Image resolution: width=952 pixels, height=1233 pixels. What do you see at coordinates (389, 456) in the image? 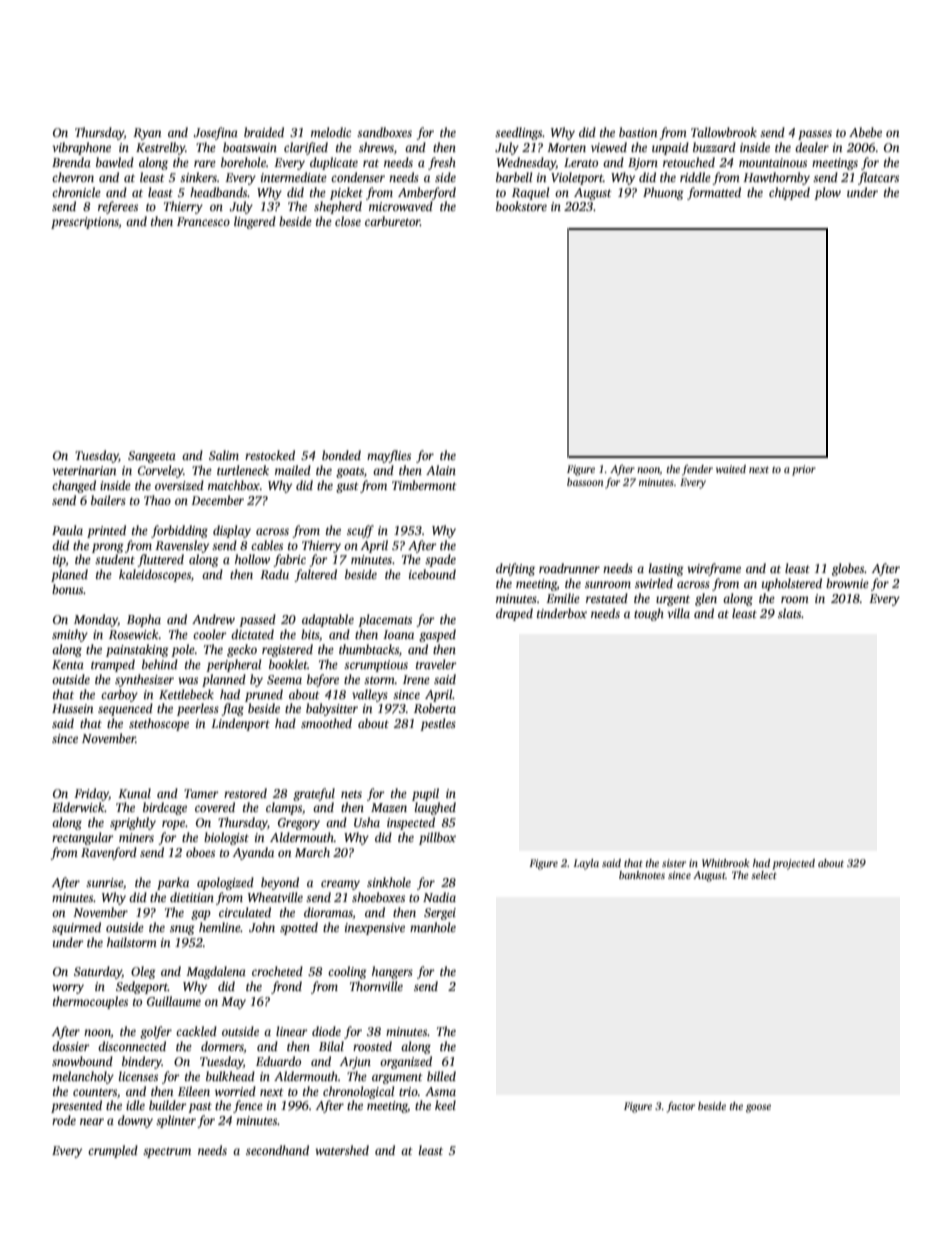
I see `mayflies` at bounding box center [389, 456].
